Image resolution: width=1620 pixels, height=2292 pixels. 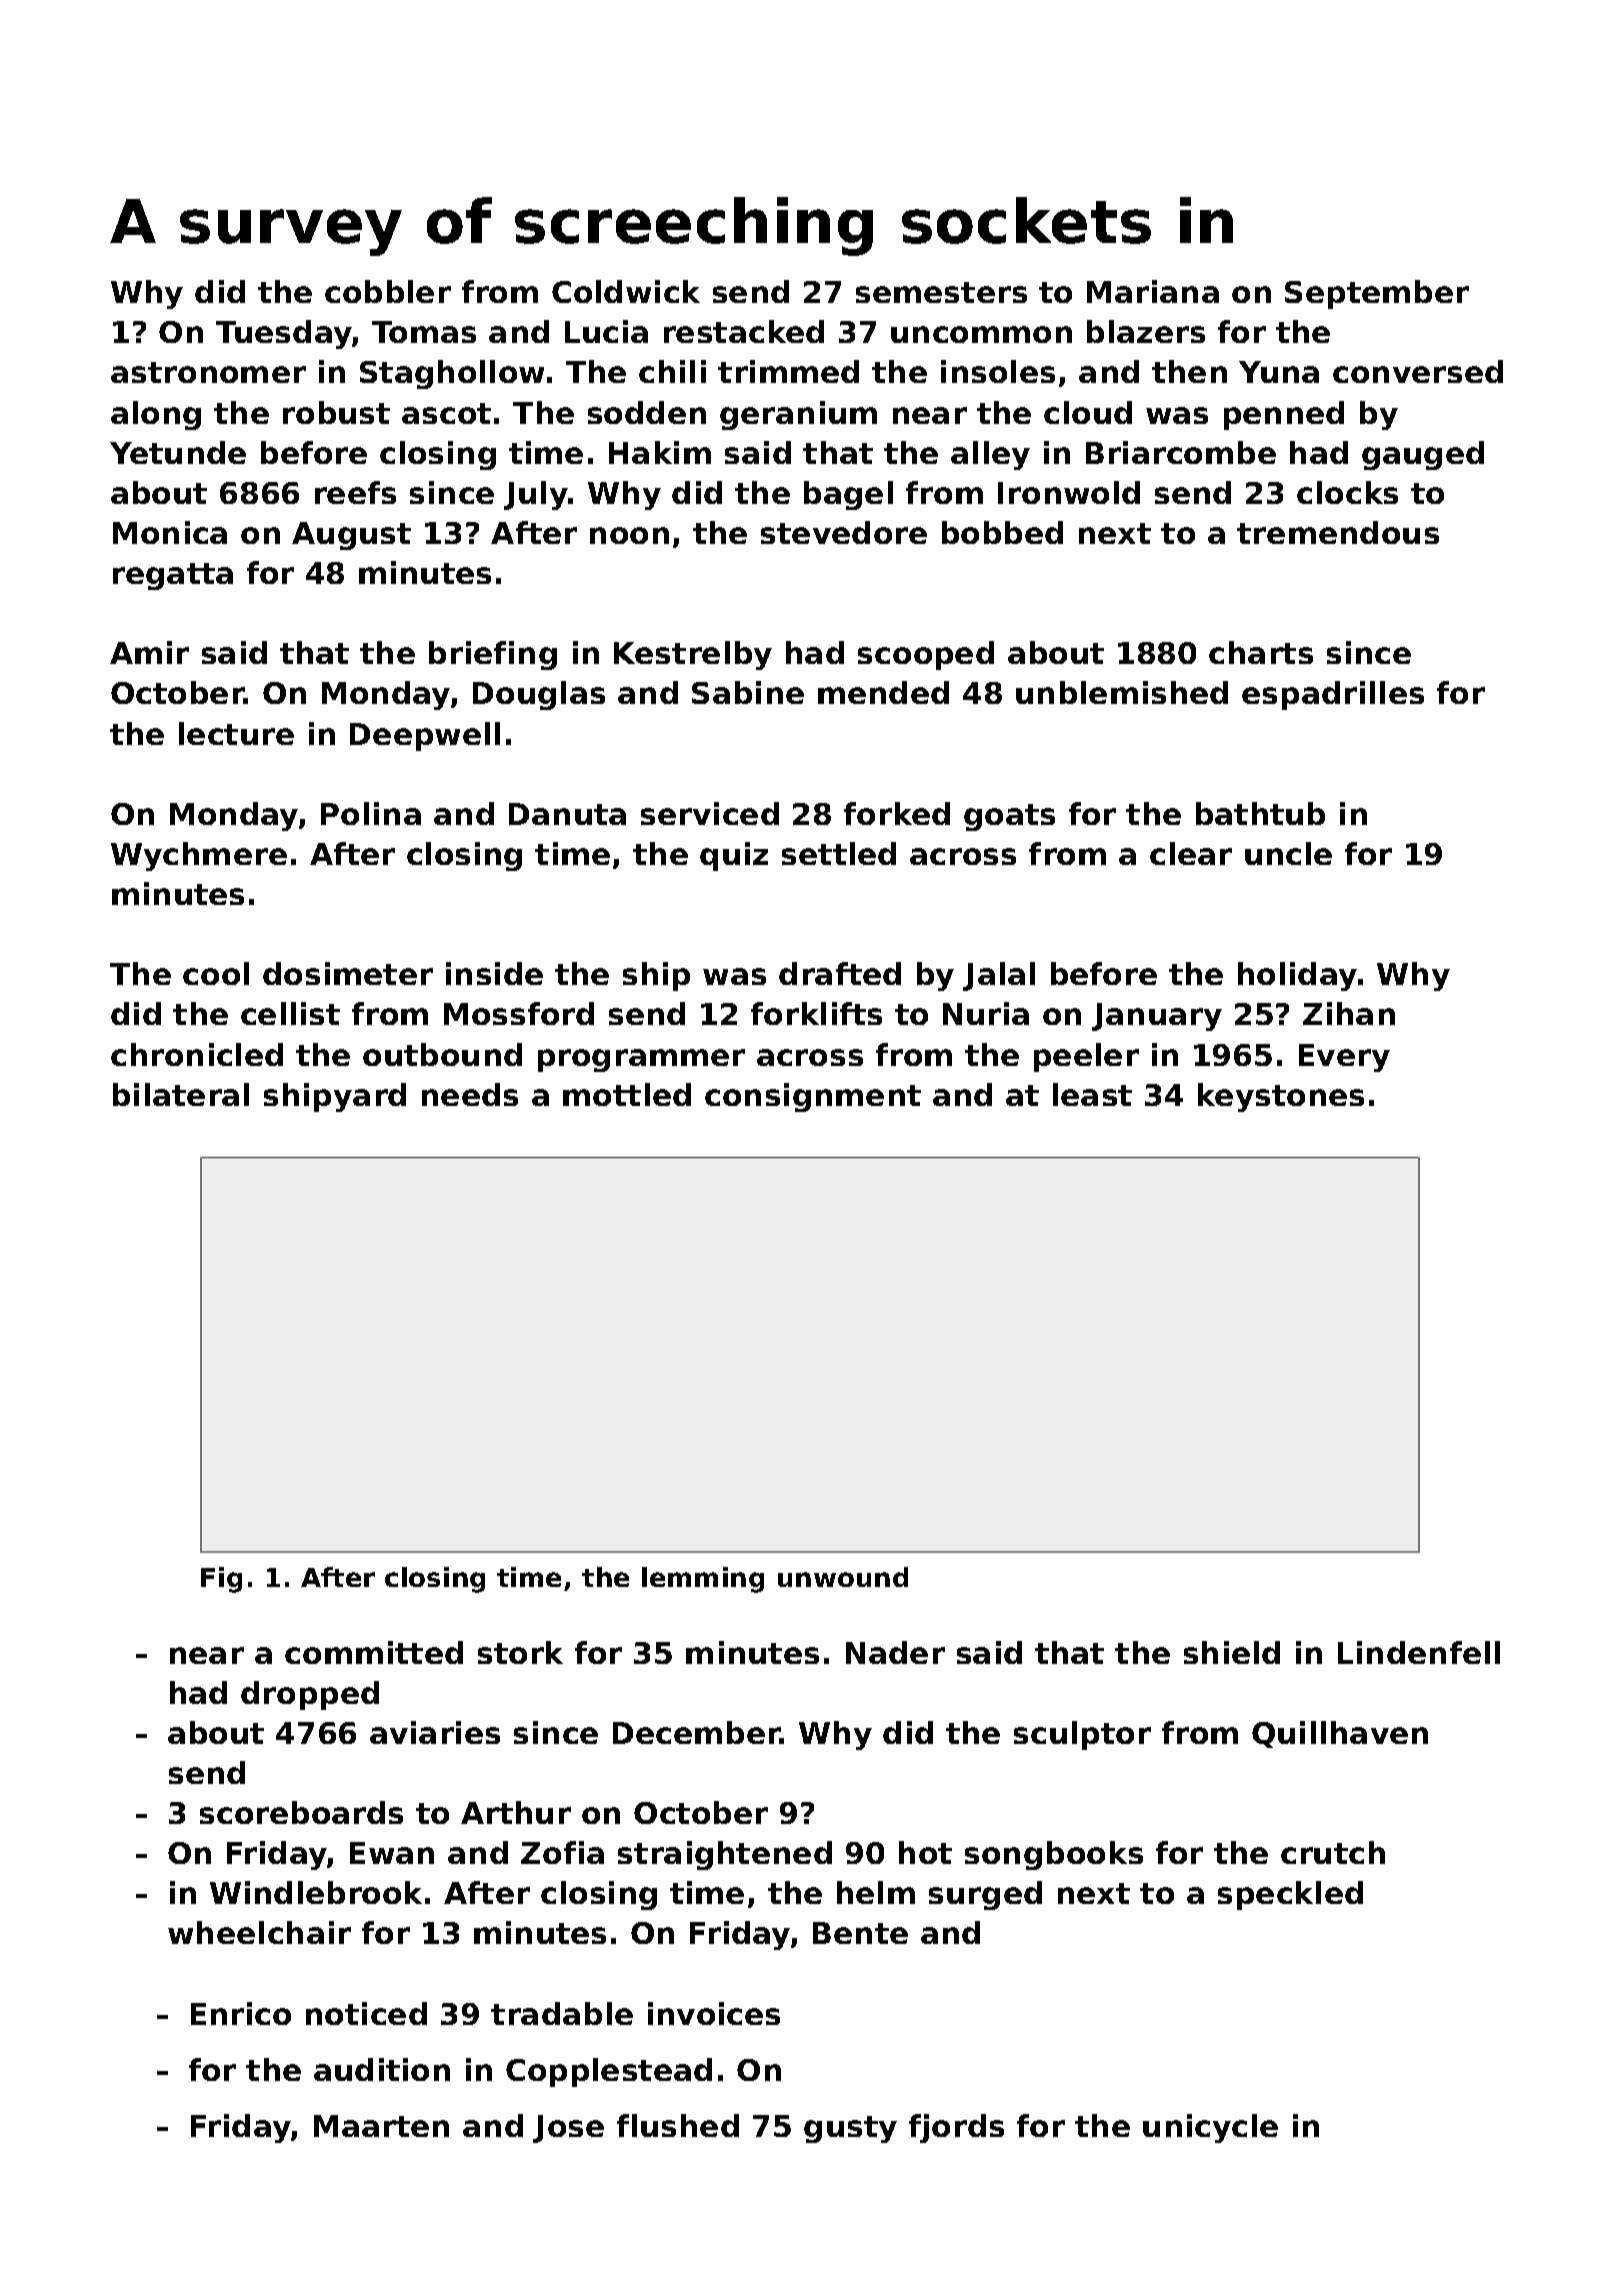 I want to click on holiday, so click(x=1297, y=976).
